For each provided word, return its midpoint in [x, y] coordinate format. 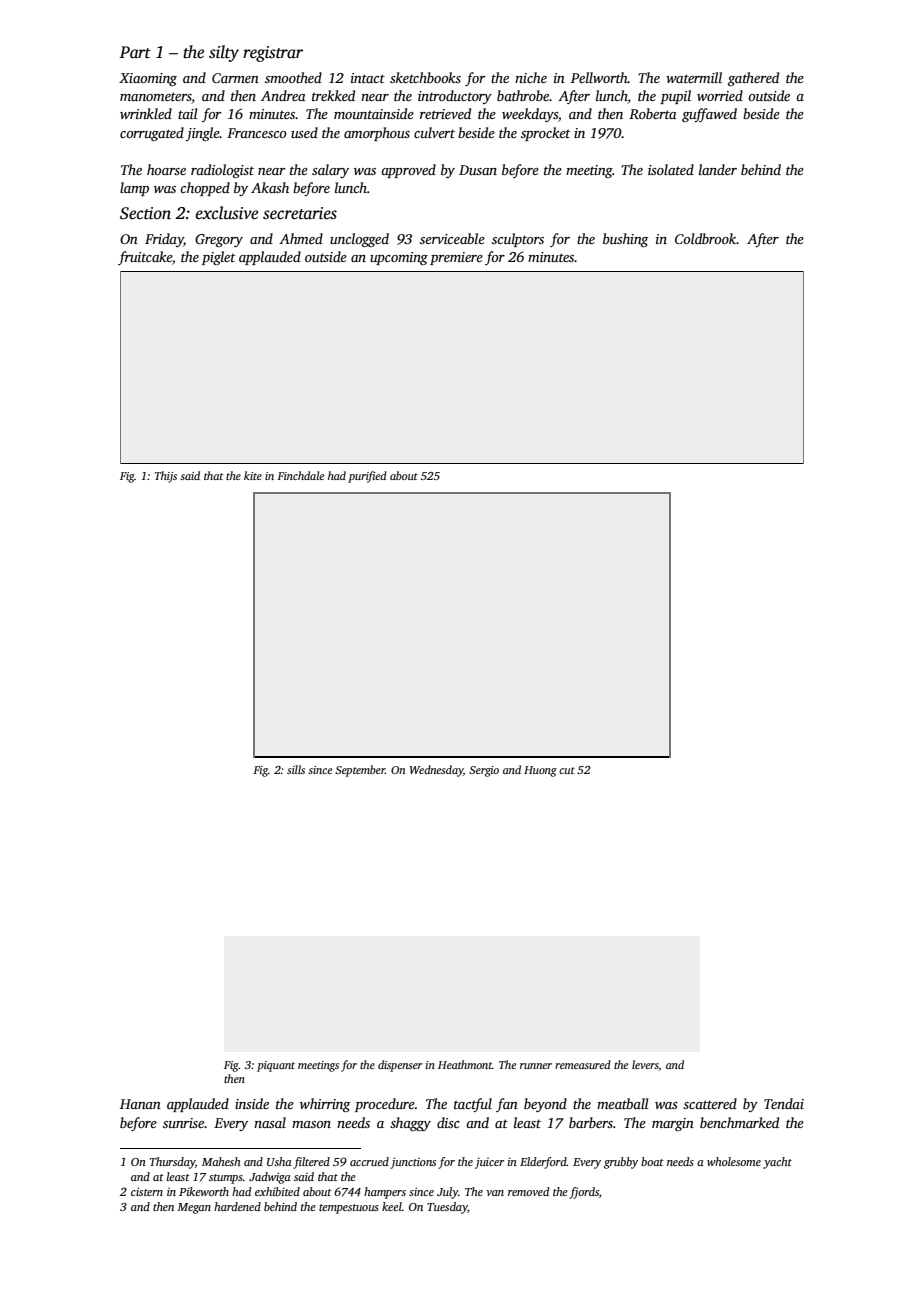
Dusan [478, 170]
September [360, 771]
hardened [237, 1206]
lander [718, 169]
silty [224, 53]
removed [529, 1191]
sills [296, 769]
